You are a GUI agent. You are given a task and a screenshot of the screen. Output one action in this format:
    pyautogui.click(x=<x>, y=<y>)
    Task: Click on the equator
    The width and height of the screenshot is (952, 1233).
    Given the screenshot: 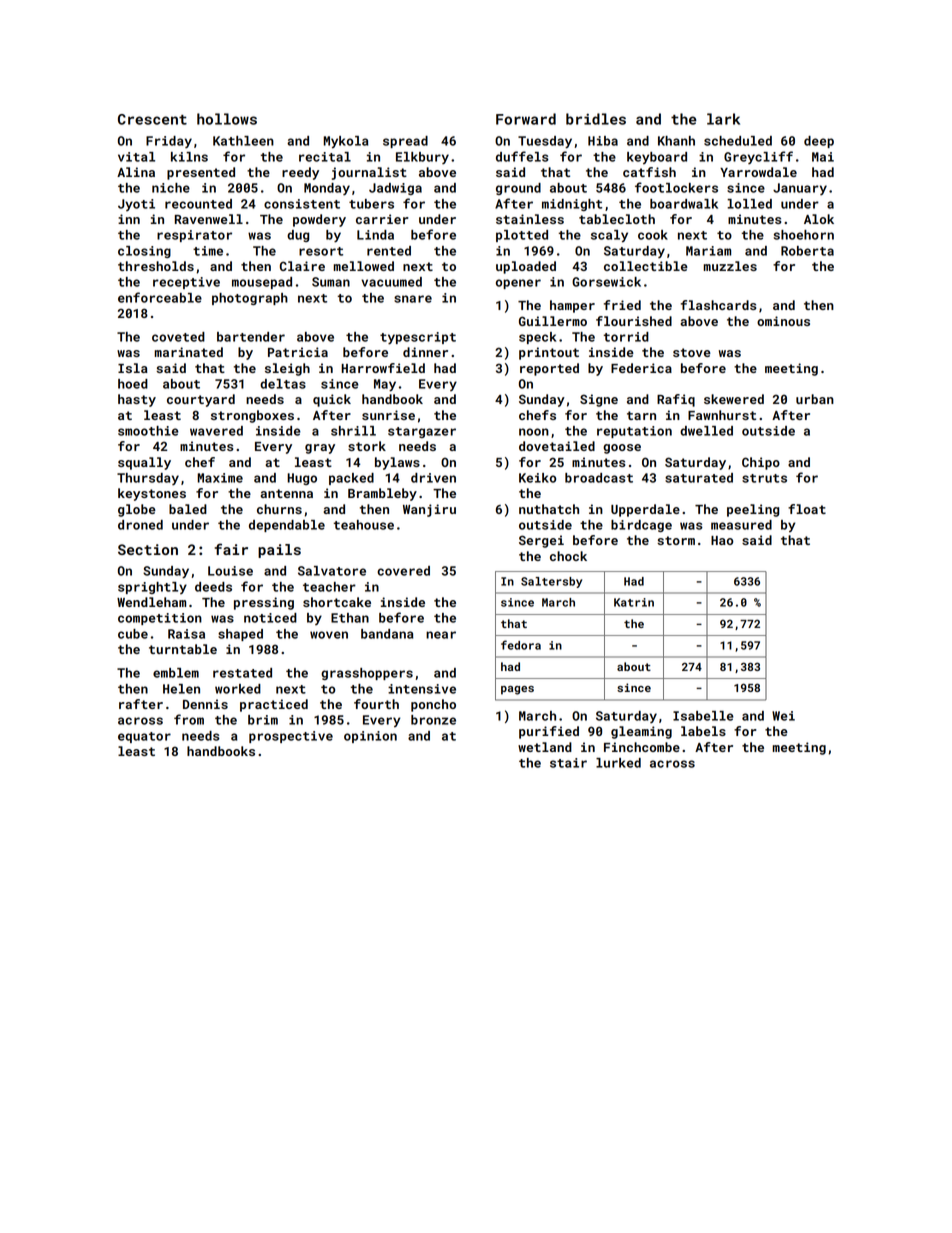 What is the action you would take?
    pyautogui.click(x=144, y=737)
